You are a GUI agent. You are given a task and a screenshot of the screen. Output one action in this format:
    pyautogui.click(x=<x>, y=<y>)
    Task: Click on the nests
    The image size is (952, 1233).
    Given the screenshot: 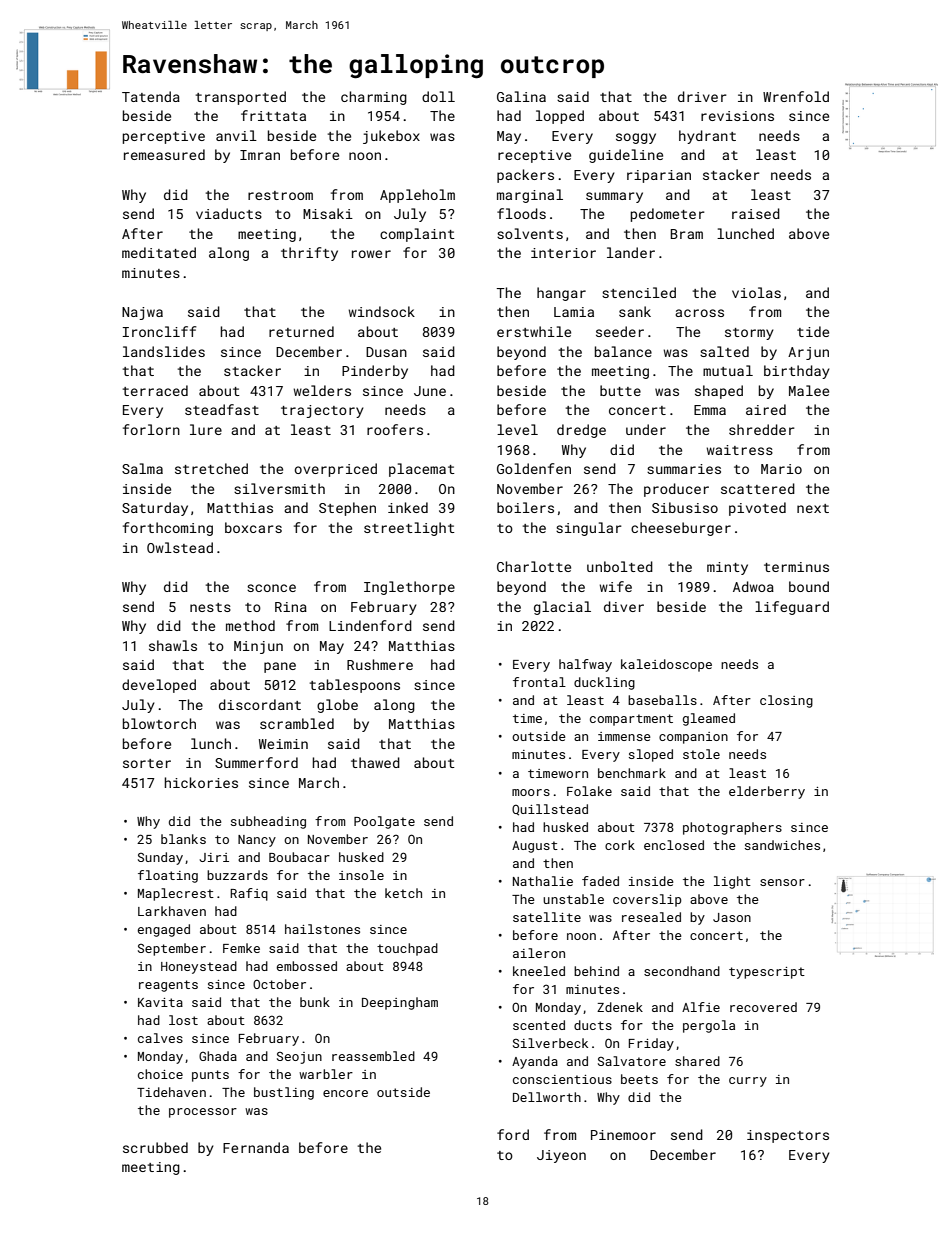 What is the action you would take?
    pyautogui.click(x=210, y=607)
